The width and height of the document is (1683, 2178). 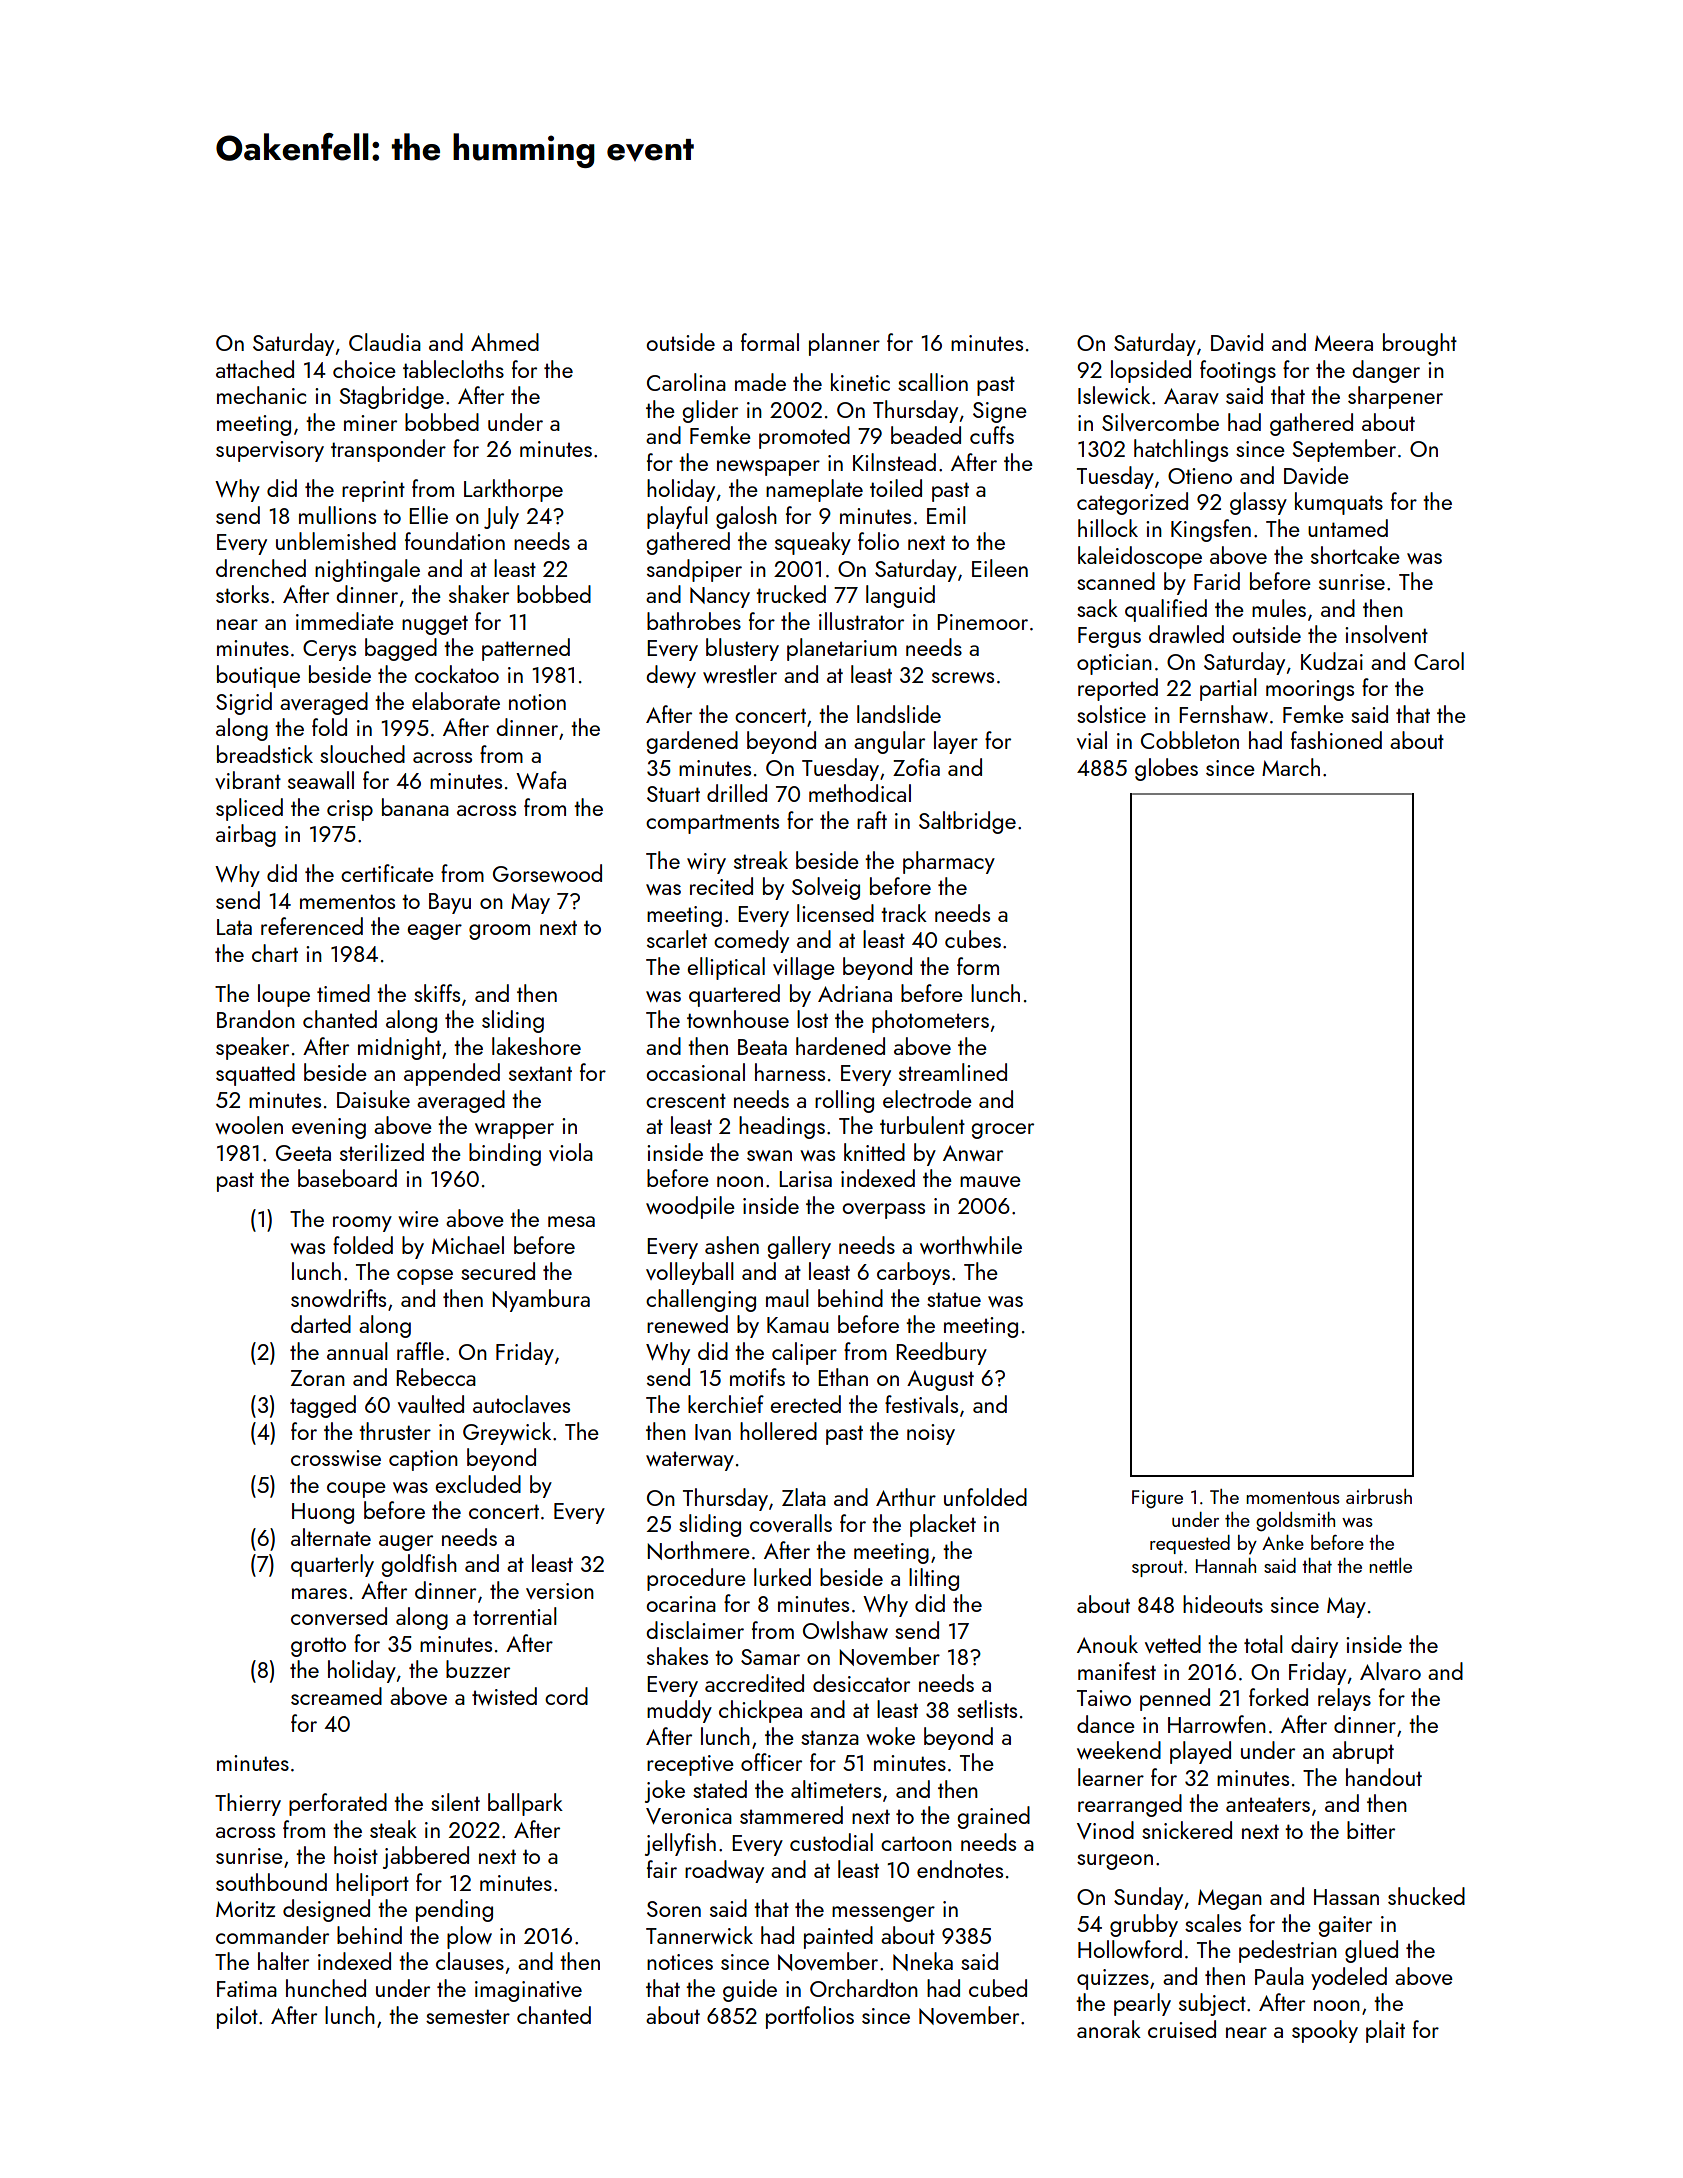 I want to click on copse, so click(x=425, y=1277).
